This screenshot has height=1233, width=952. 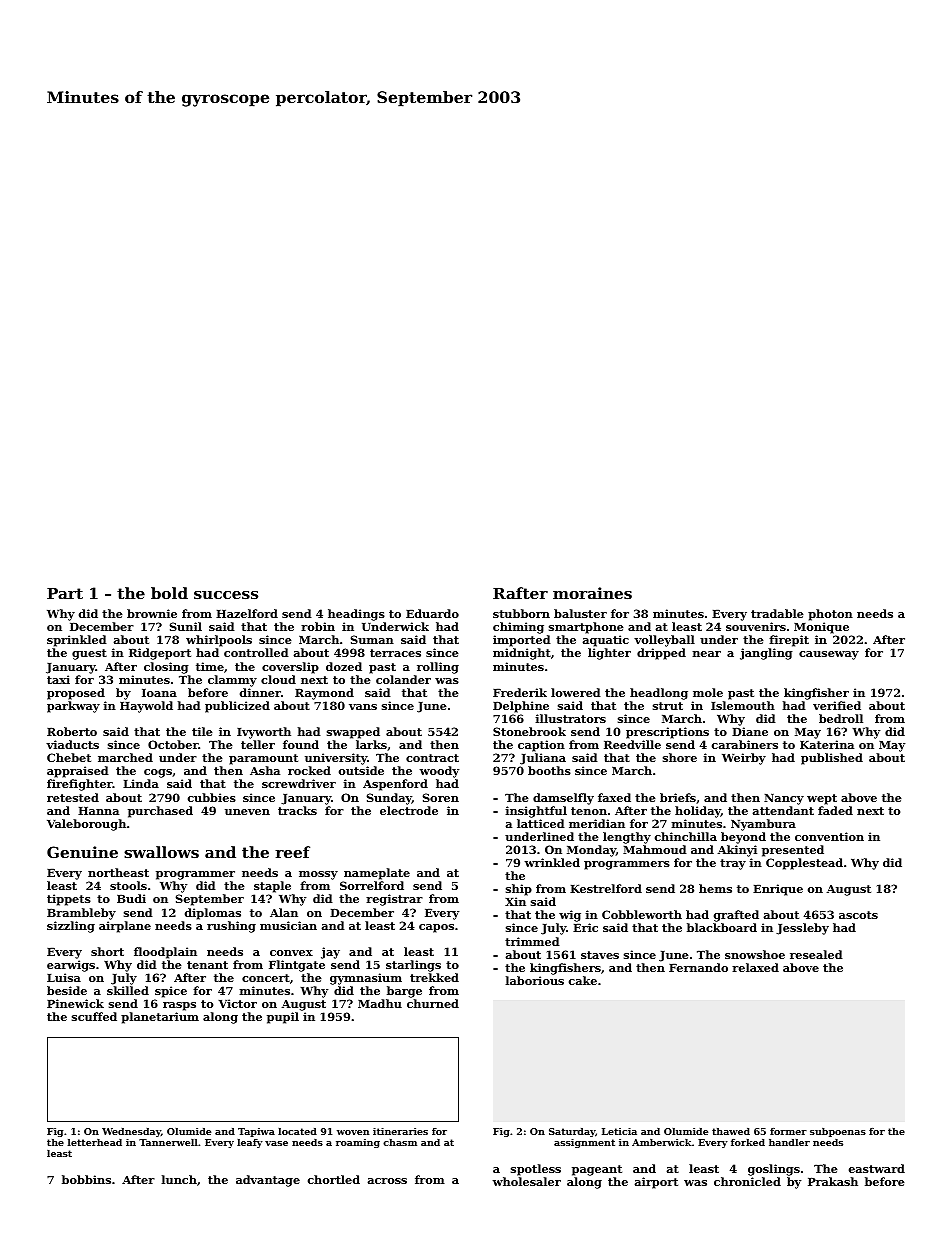 What do you see at coordinates (858, 915) in the screenshot?
I see `ascots` at bounding box center [858, 915].
